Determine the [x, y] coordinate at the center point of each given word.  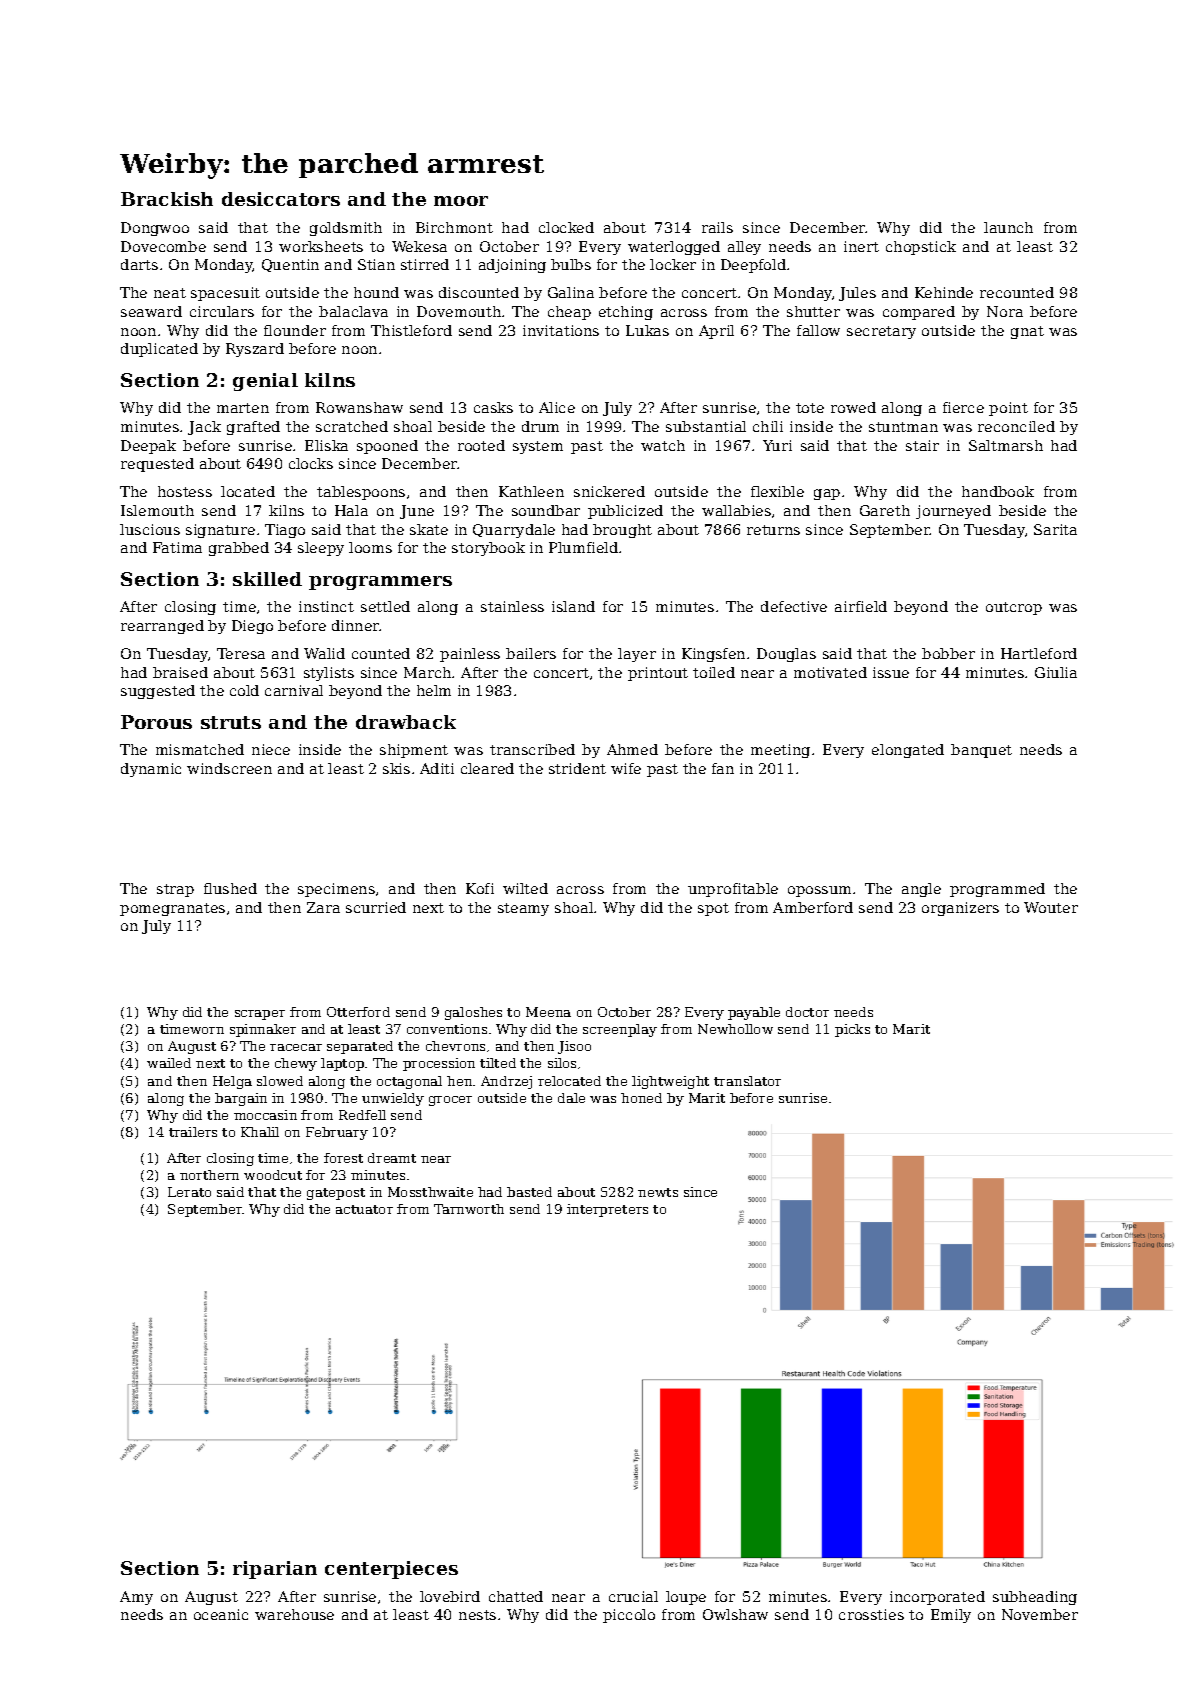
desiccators [281, 199]
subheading [1035, 1598]
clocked [566, 227]
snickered [609, 491]
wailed [169, 1063]
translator [747, 1081]
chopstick [921, 248]
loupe [686, 1598]
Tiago [285, 531]
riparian [275, 1570]
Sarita [1055, 529]
